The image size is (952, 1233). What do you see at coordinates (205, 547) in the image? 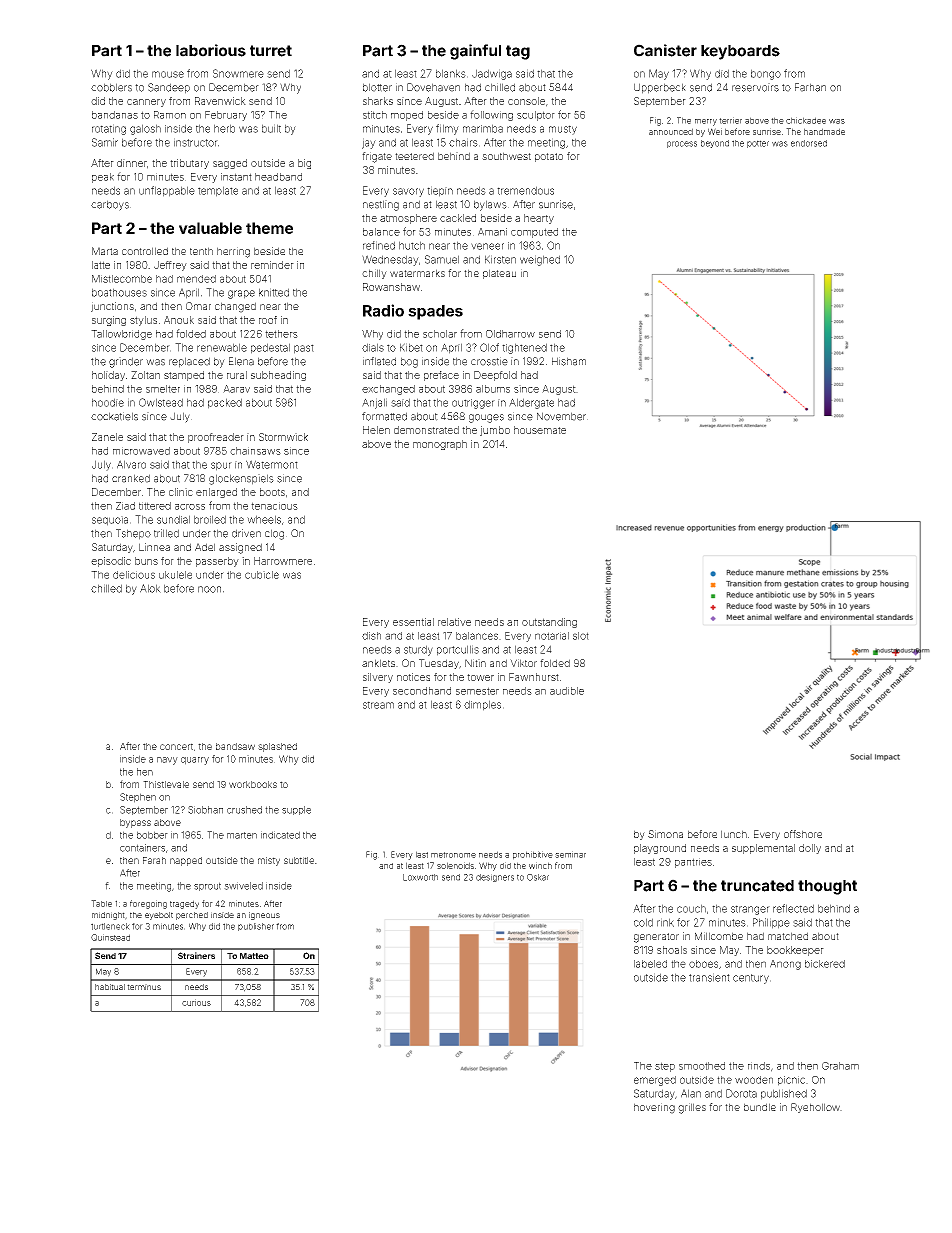
I see `Adel` at bounding box center [205, 547].
